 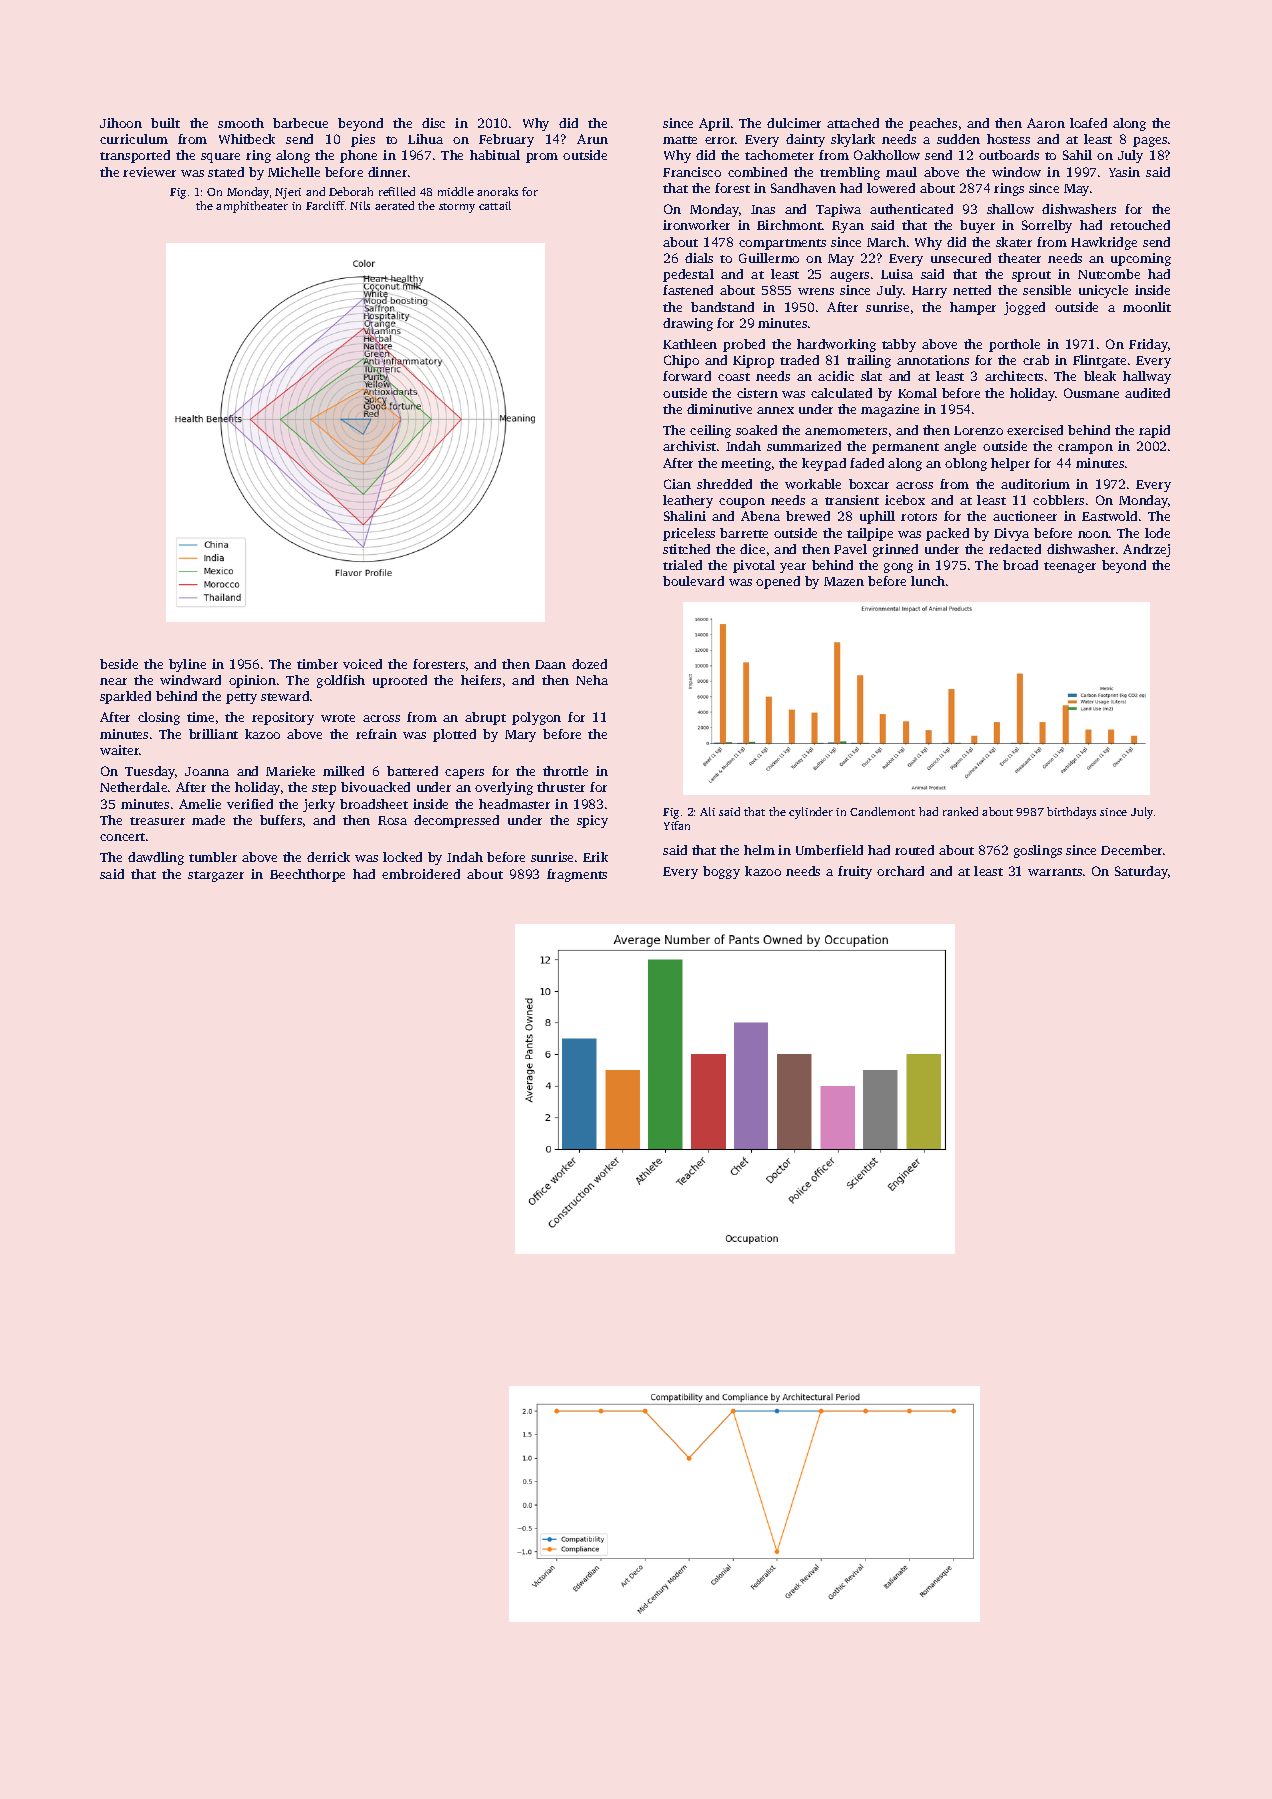 I want to click on barbecue, so click(x=300, y=123).
